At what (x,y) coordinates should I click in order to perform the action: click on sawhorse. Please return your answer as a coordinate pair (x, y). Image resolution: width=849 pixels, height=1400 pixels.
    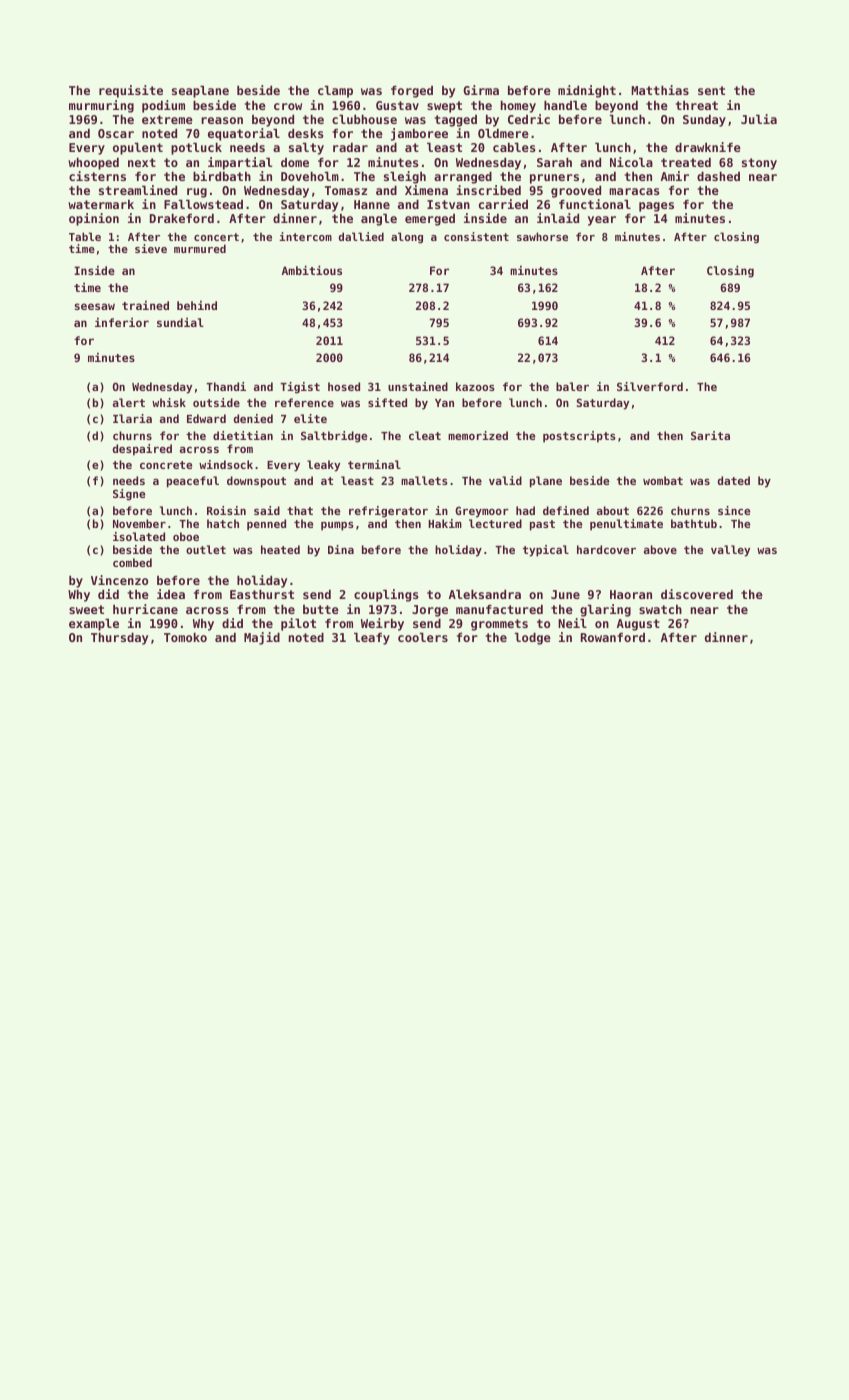
    Looking at the image, I should click on (542, 236).
